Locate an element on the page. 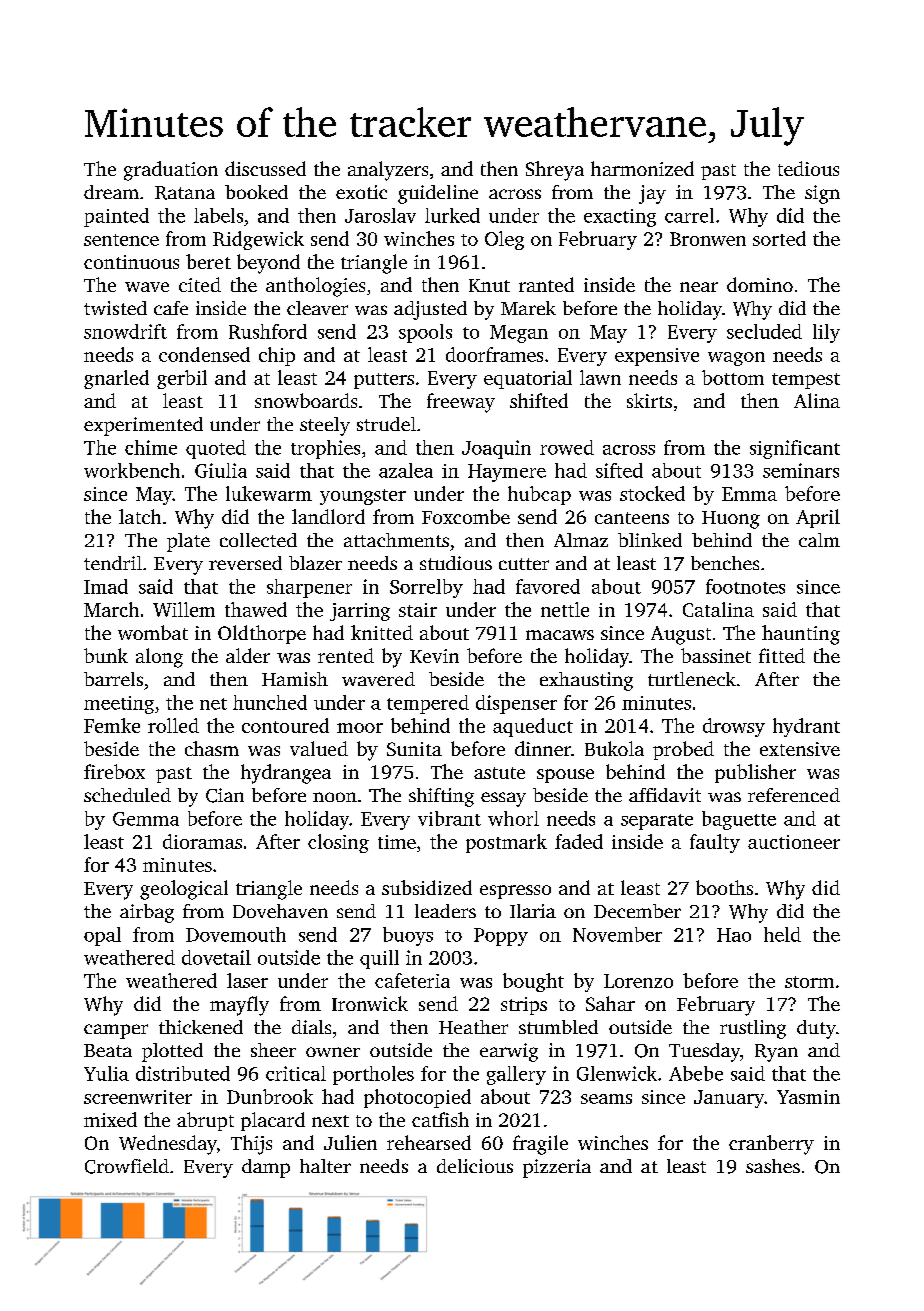 The width and height of the image is (924, 1311). camper is located at coordinates (116, 1031).
